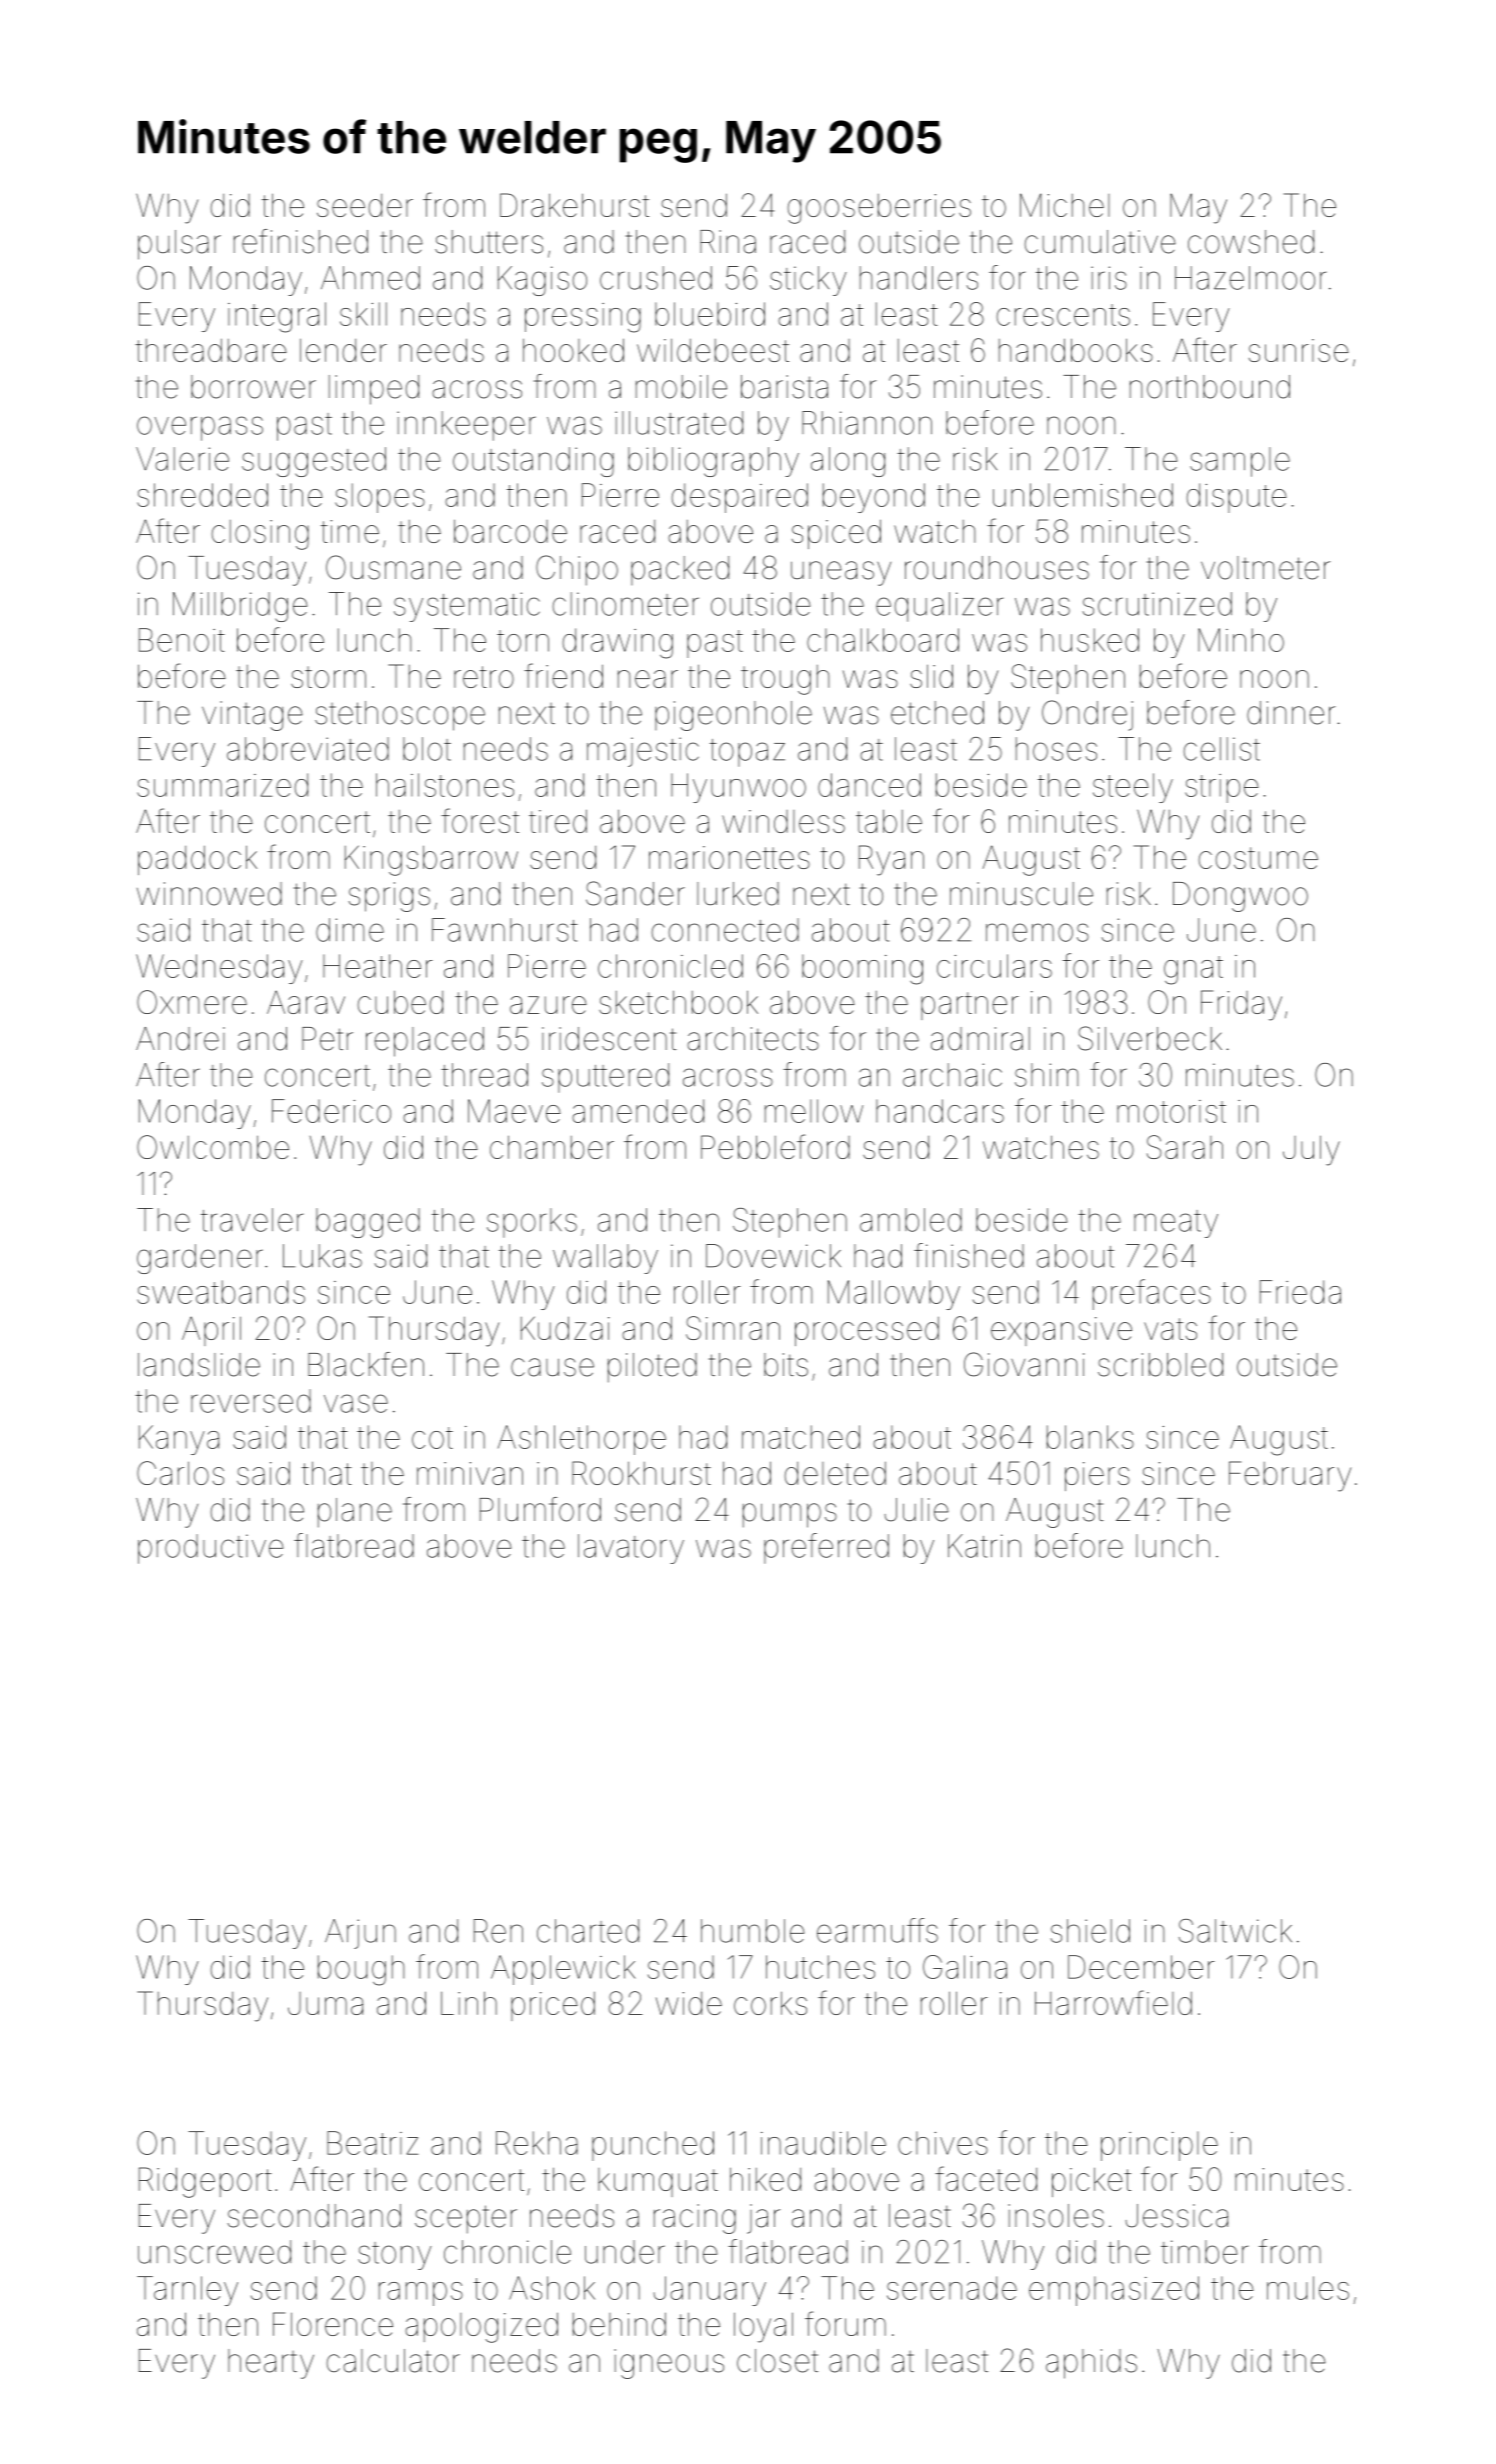 This image has width=1496, height=2464. I want to click on reversed, so click(251, 1401).
